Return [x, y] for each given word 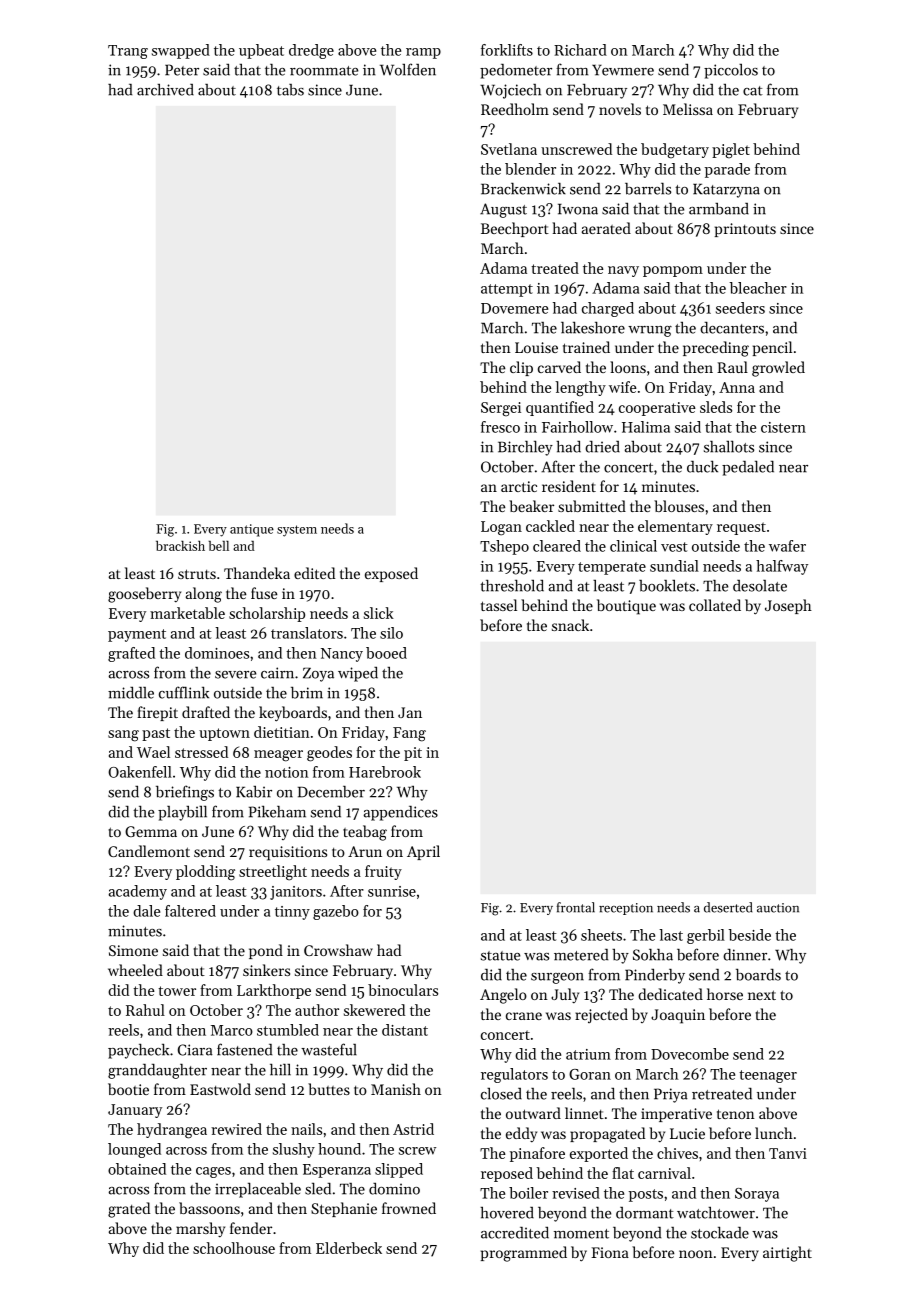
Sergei [501, 409]
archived [165, 90]
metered [581, 955]
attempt [507, 290]
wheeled [135, 970]
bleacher [758, 288]
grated [129, 1210]
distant [405, 1030]
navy [623, 271]
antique [252, 530]
